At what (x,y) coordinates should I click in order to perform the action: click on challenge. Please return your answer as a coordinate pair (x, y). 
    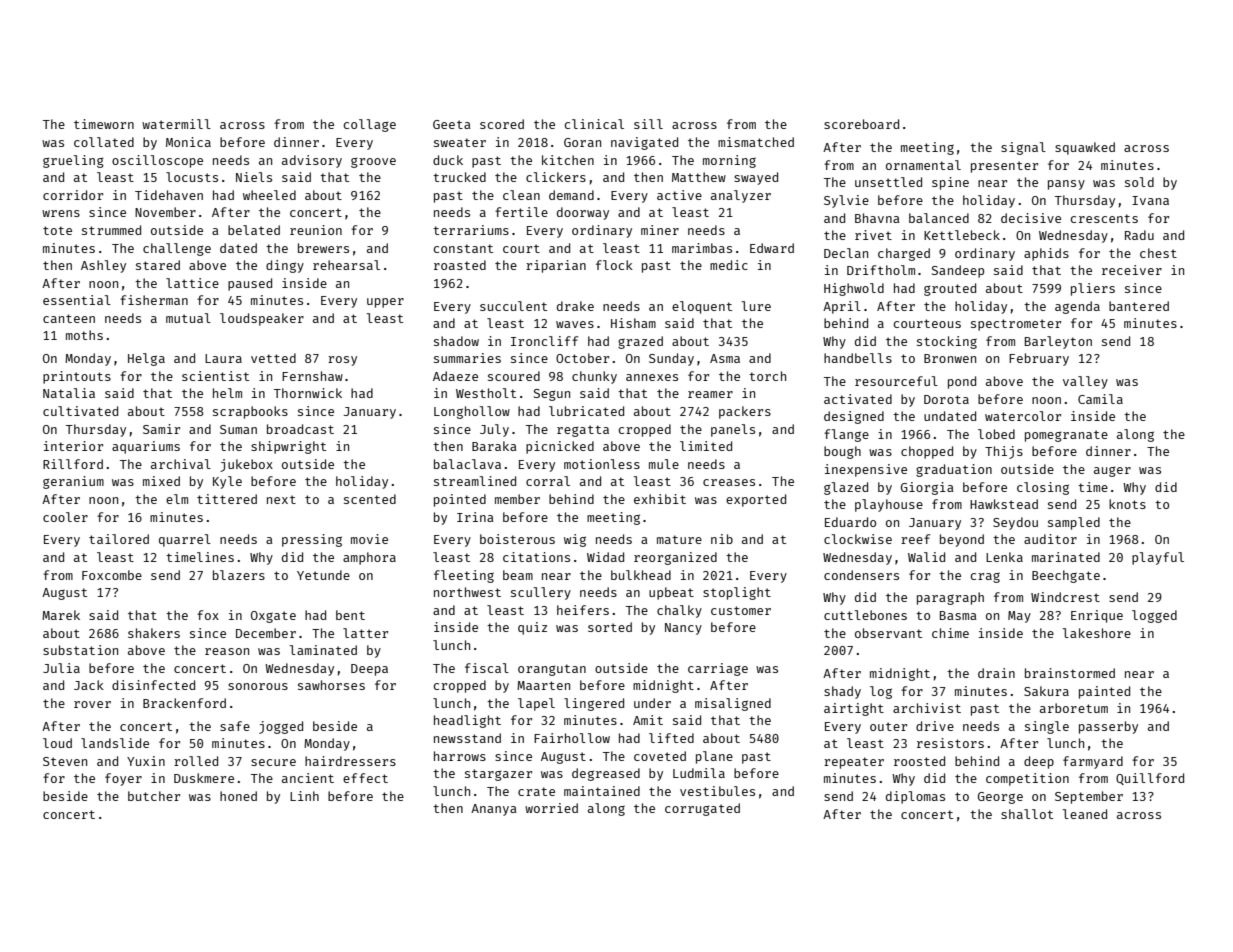
    Looking at the image, I should click on (177, 249).
